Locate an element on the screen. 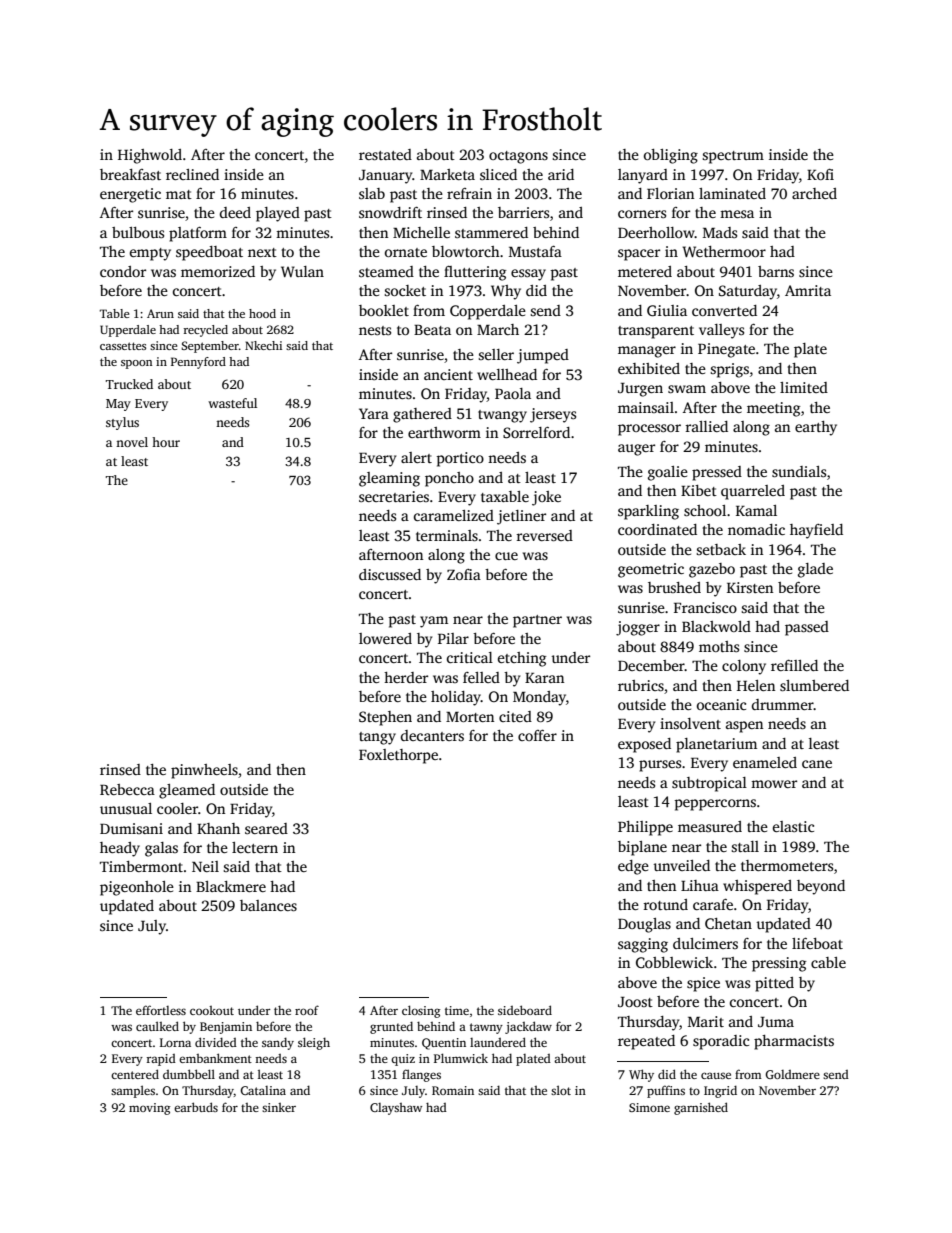 The image size is (952, 1233). valleys is located at coordinates (721, 331).
